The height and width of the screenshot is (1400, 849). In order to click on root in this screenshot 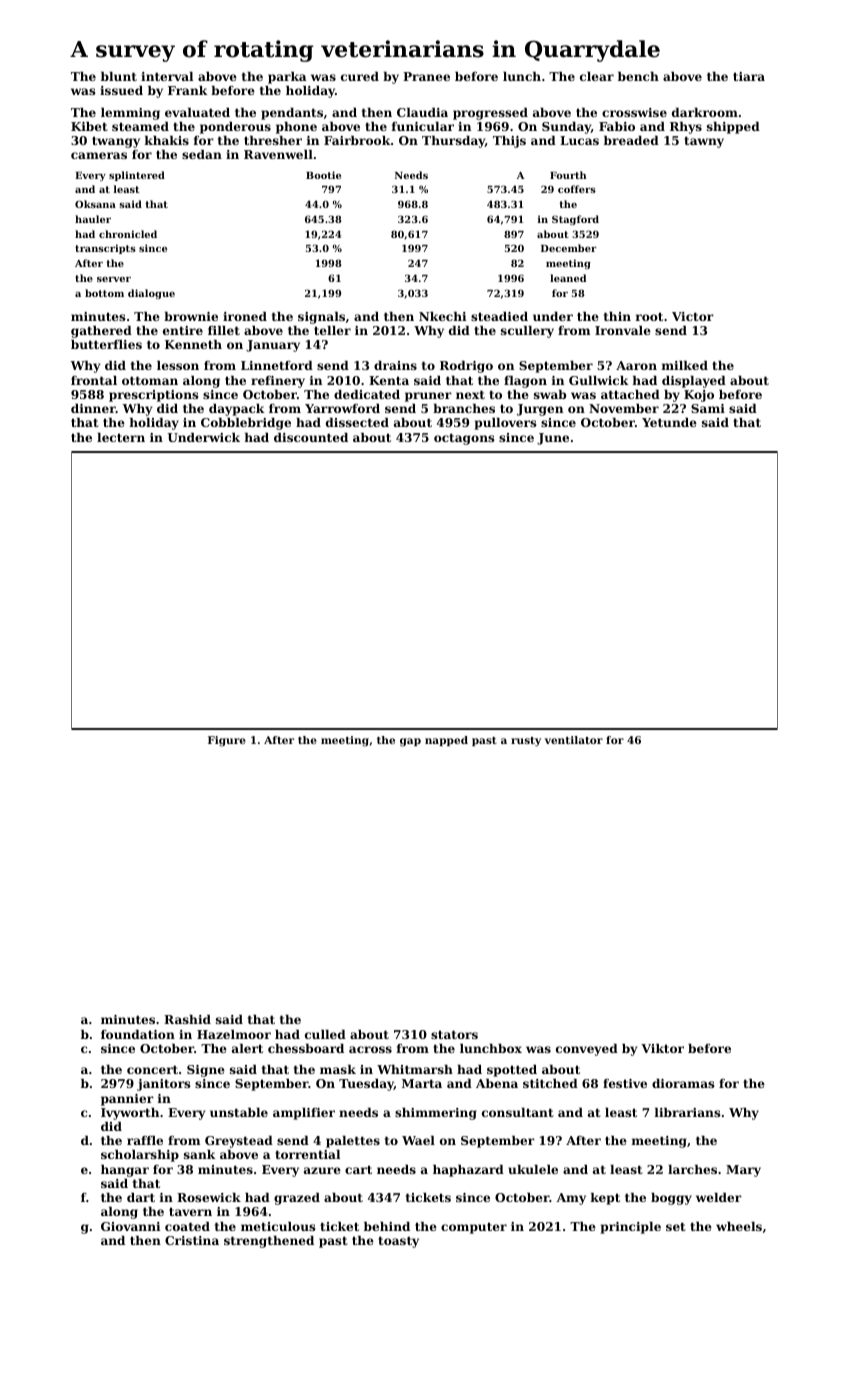, I will do `click(649, 316)`.
